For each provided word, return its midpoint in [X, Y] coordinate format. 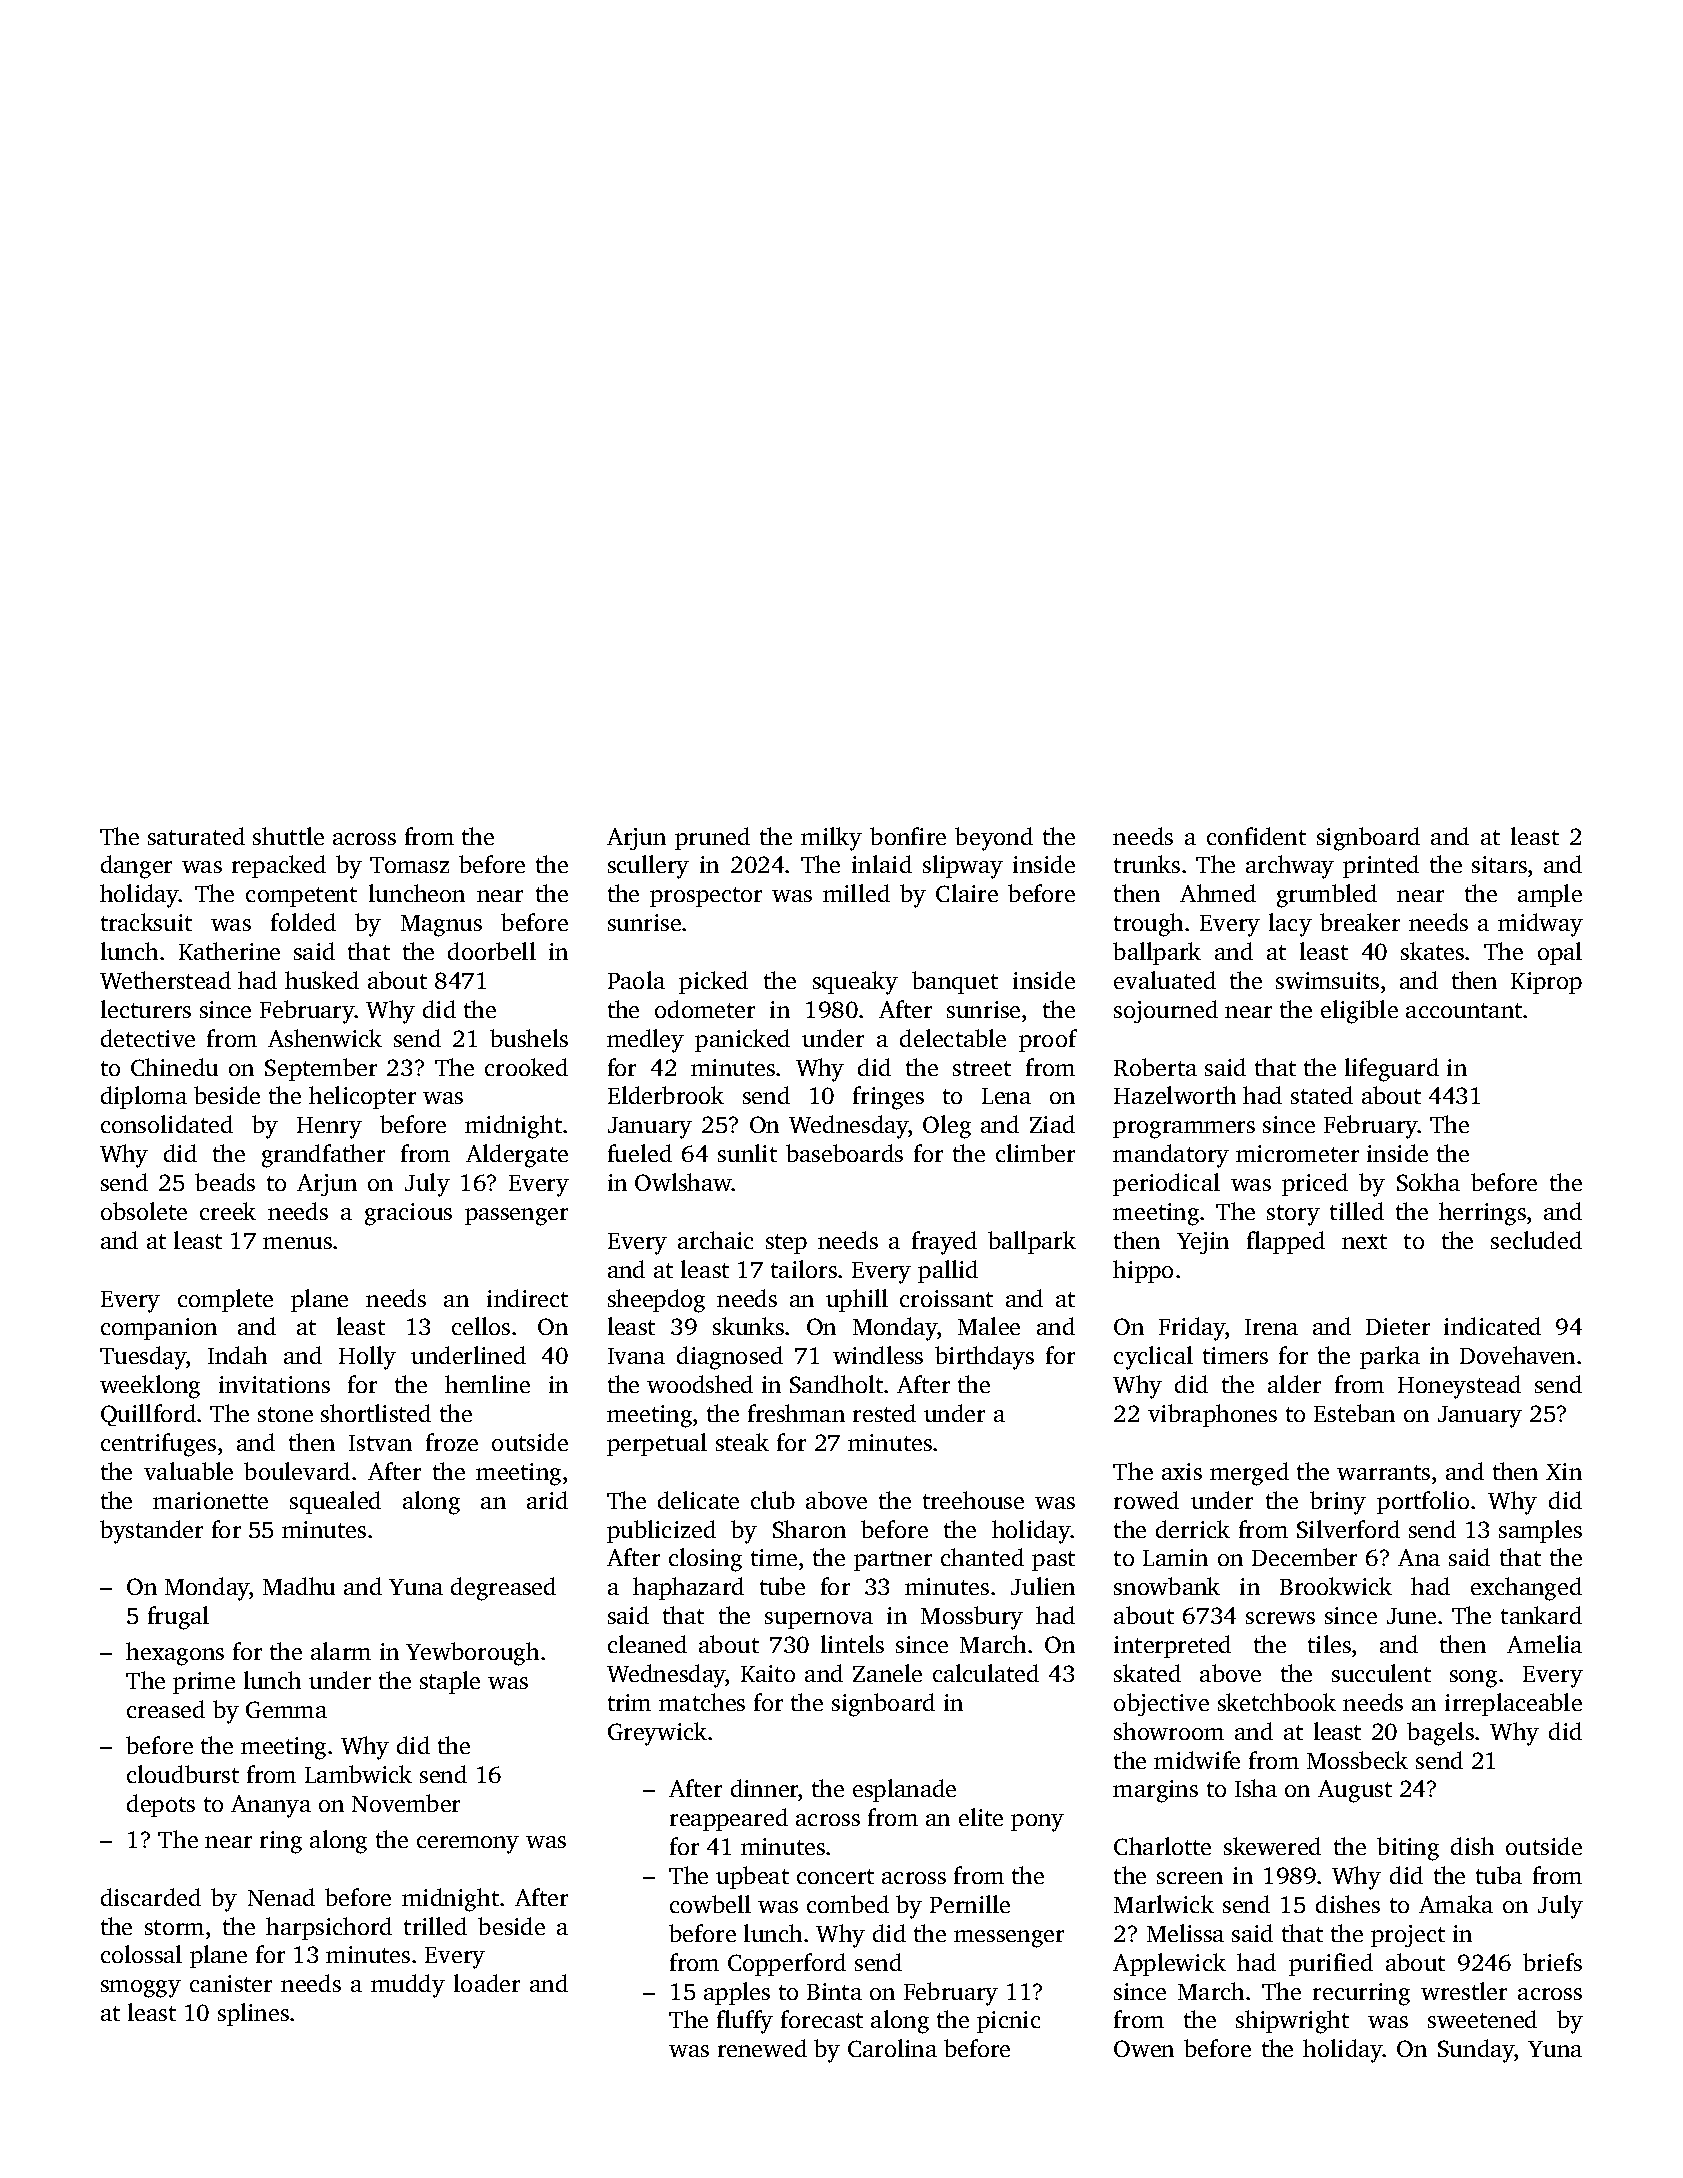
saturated [196, 836]
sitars [1499, 864]
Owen [1144, 2048]
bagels [1440, 1734]
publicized [661, 1531]
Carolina [892, 2048]
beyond [994, 839]
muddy [408, 1986]
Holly [367, 1358]
